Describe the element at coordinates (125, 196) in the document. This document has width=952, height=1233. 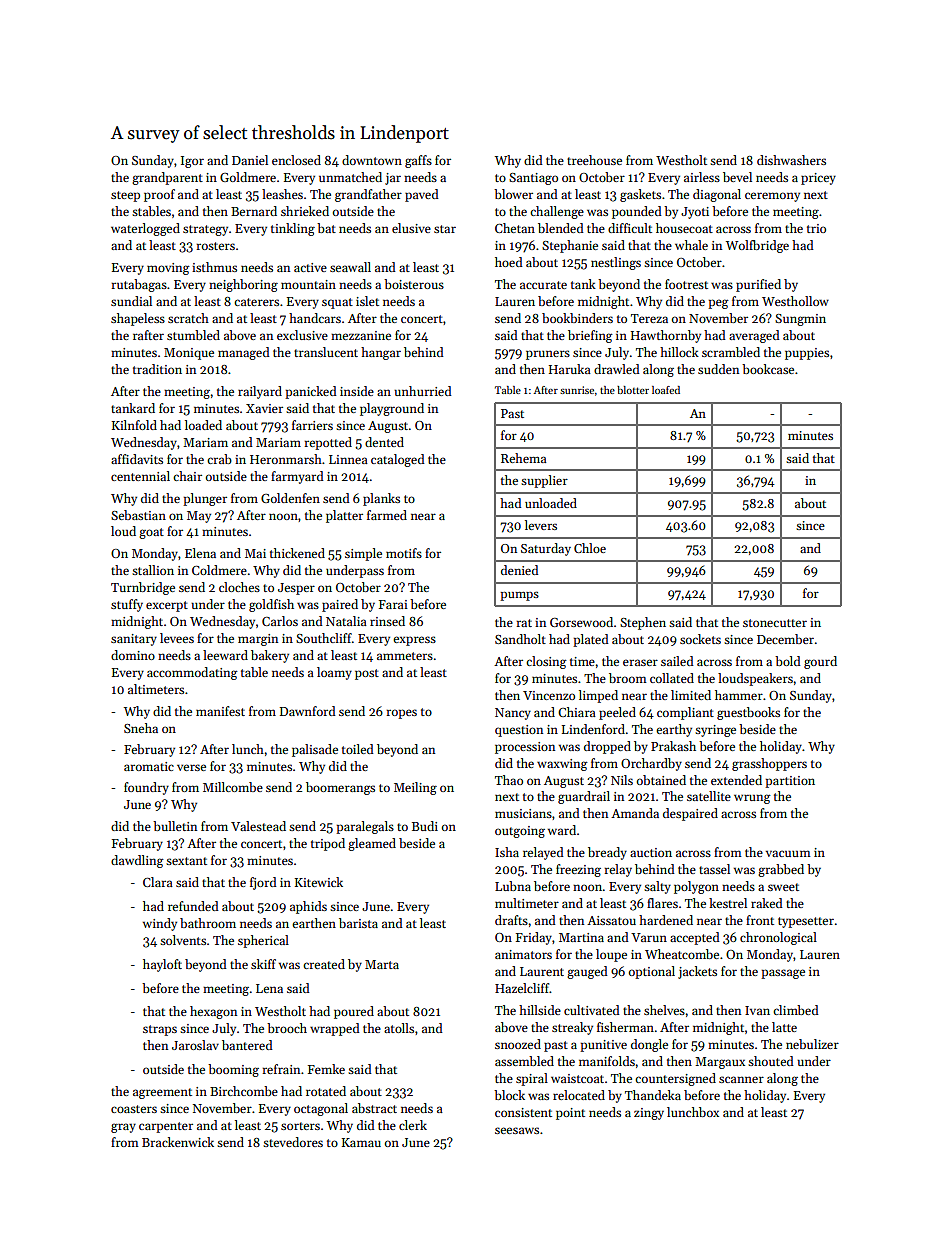
I see `steep` at that location.
